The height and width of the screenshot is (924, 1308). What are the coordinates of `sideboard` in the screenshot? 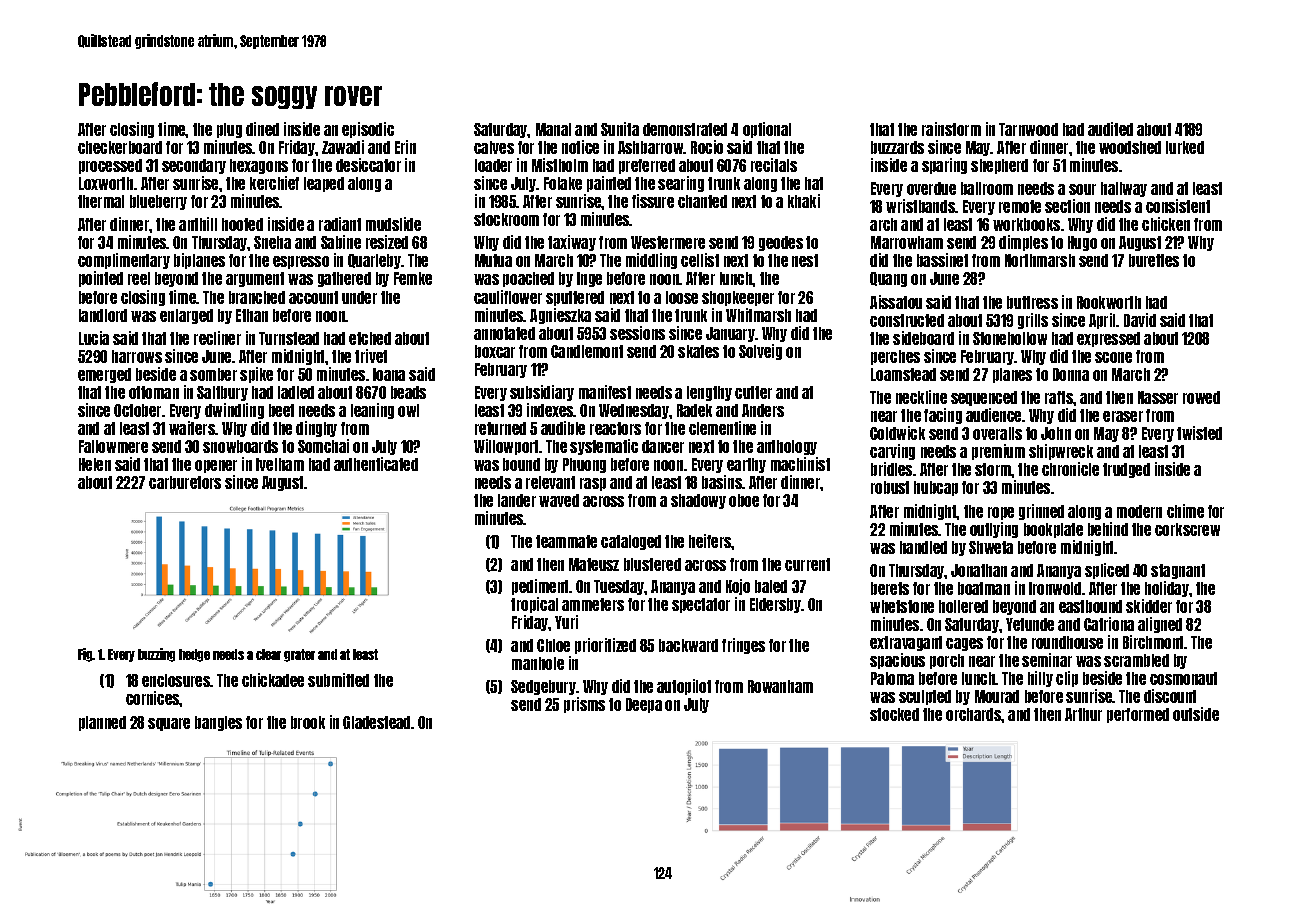 It's located at (923, 338).
